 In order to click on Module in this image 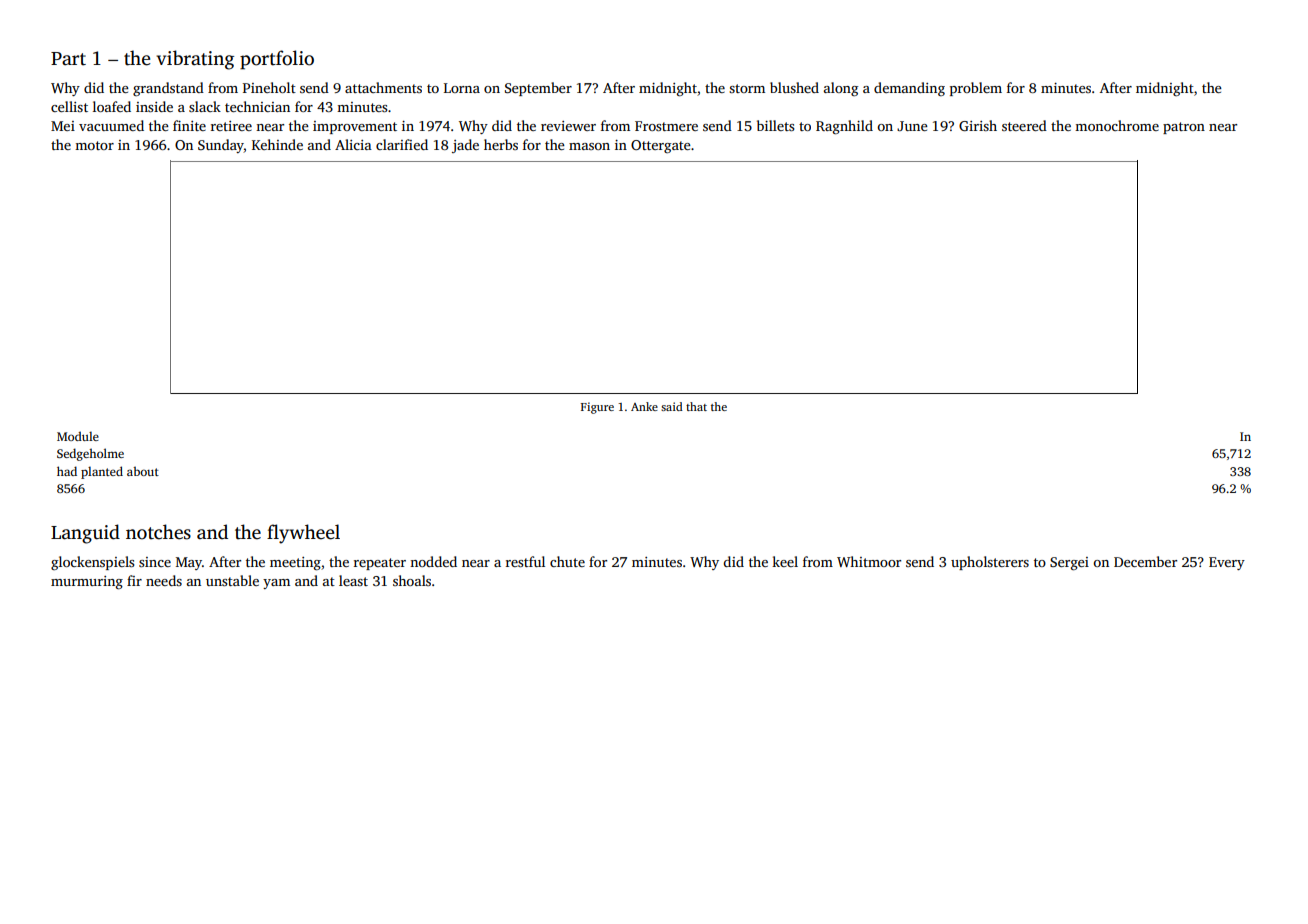, I will do `click(78, 436)`.
